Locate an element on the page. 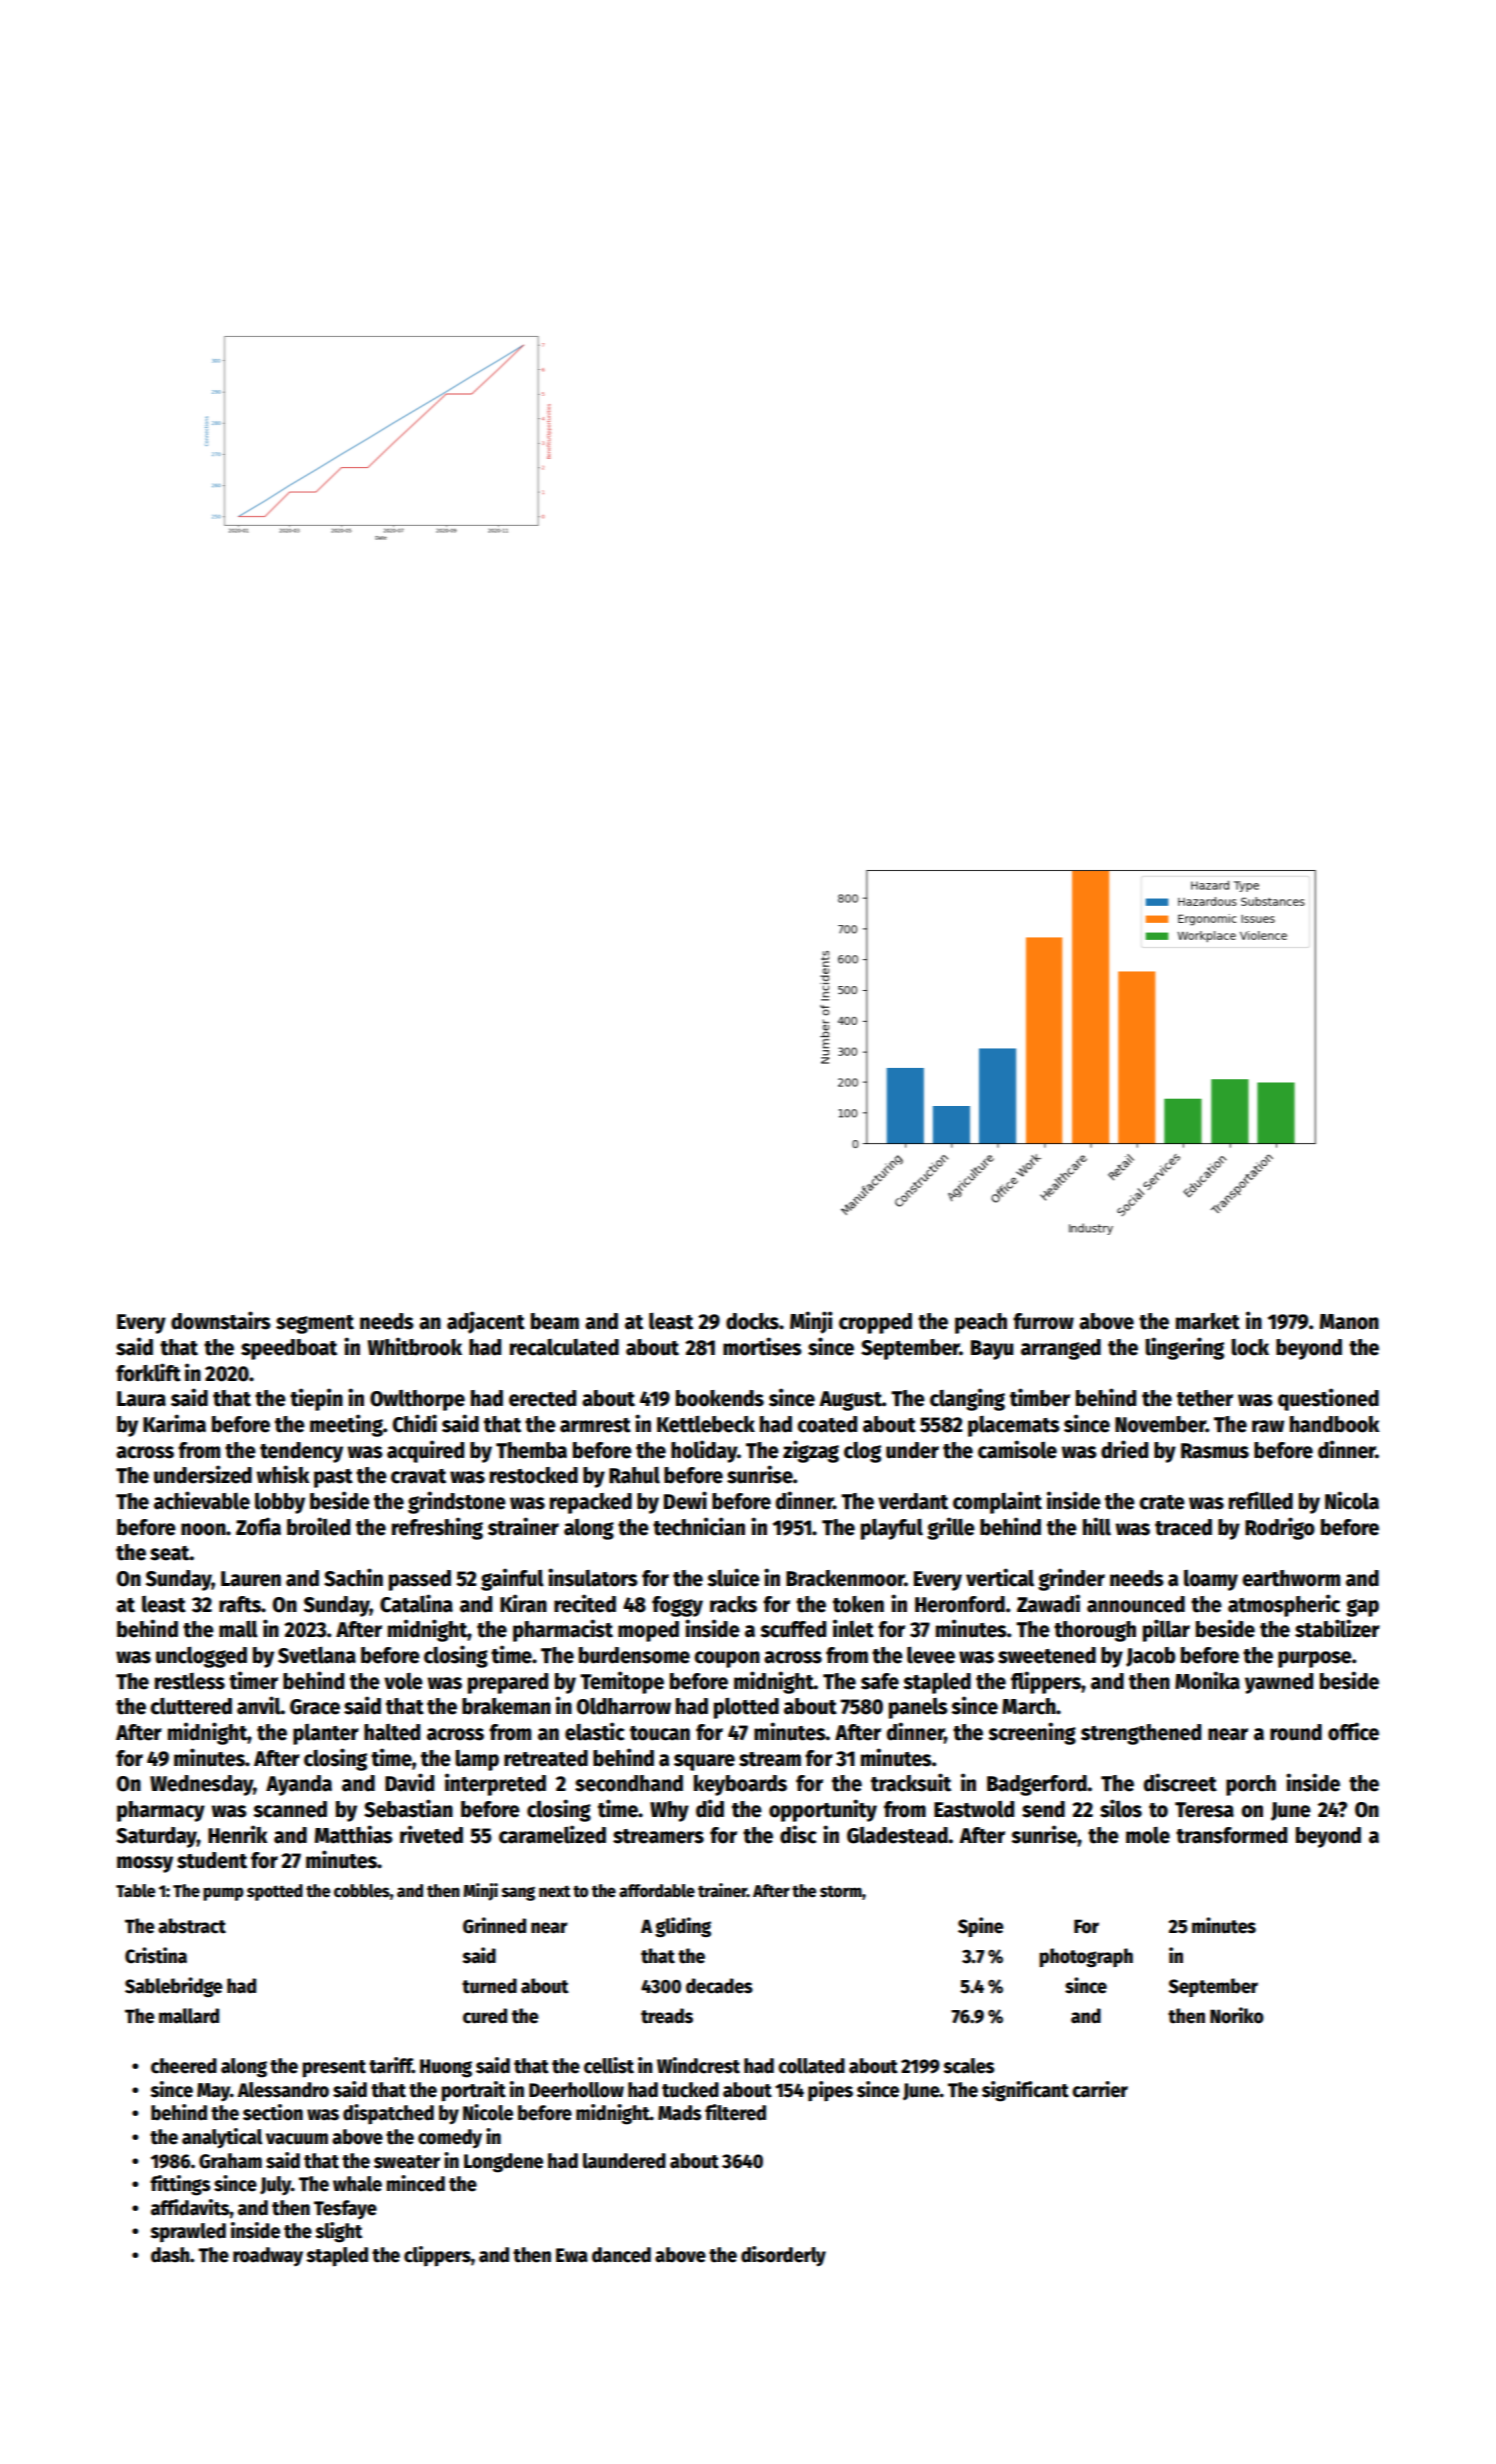 This page has width=1496, height=2464. Manon is located at coordinates (1349, 1322).
